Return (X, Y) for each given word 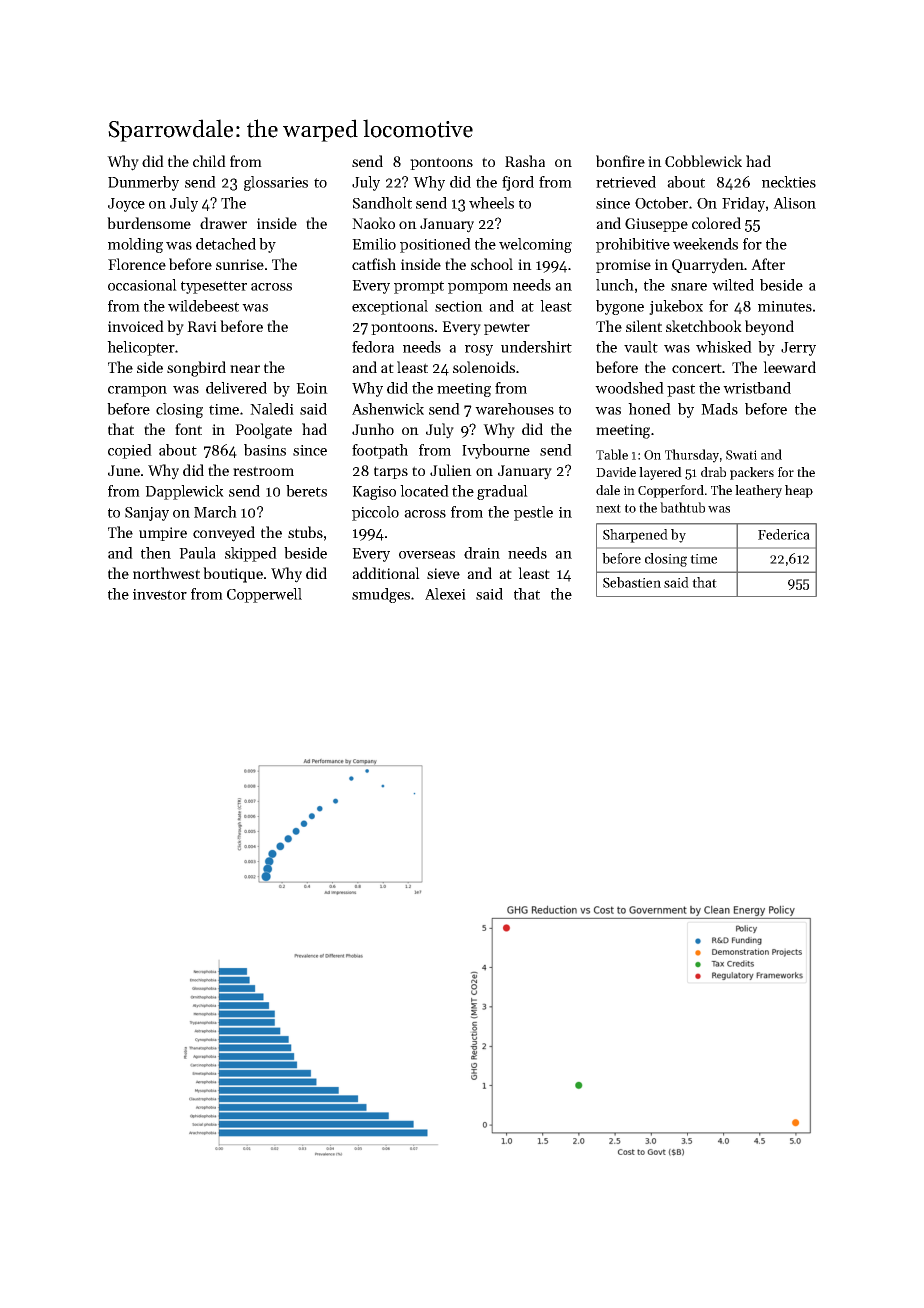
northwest (166, 573)
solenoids (484, 367)
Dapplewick (184, 492)
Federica (784, 534)
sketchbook (704, 326)
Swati (741, 455)
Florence (137, 264)
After (768, 264)
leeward (789, 367)
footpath (380, 451)
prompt (419, 287)
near (245, 369)
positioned (435, 245)
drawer (223, 223)
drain (482, 553)
